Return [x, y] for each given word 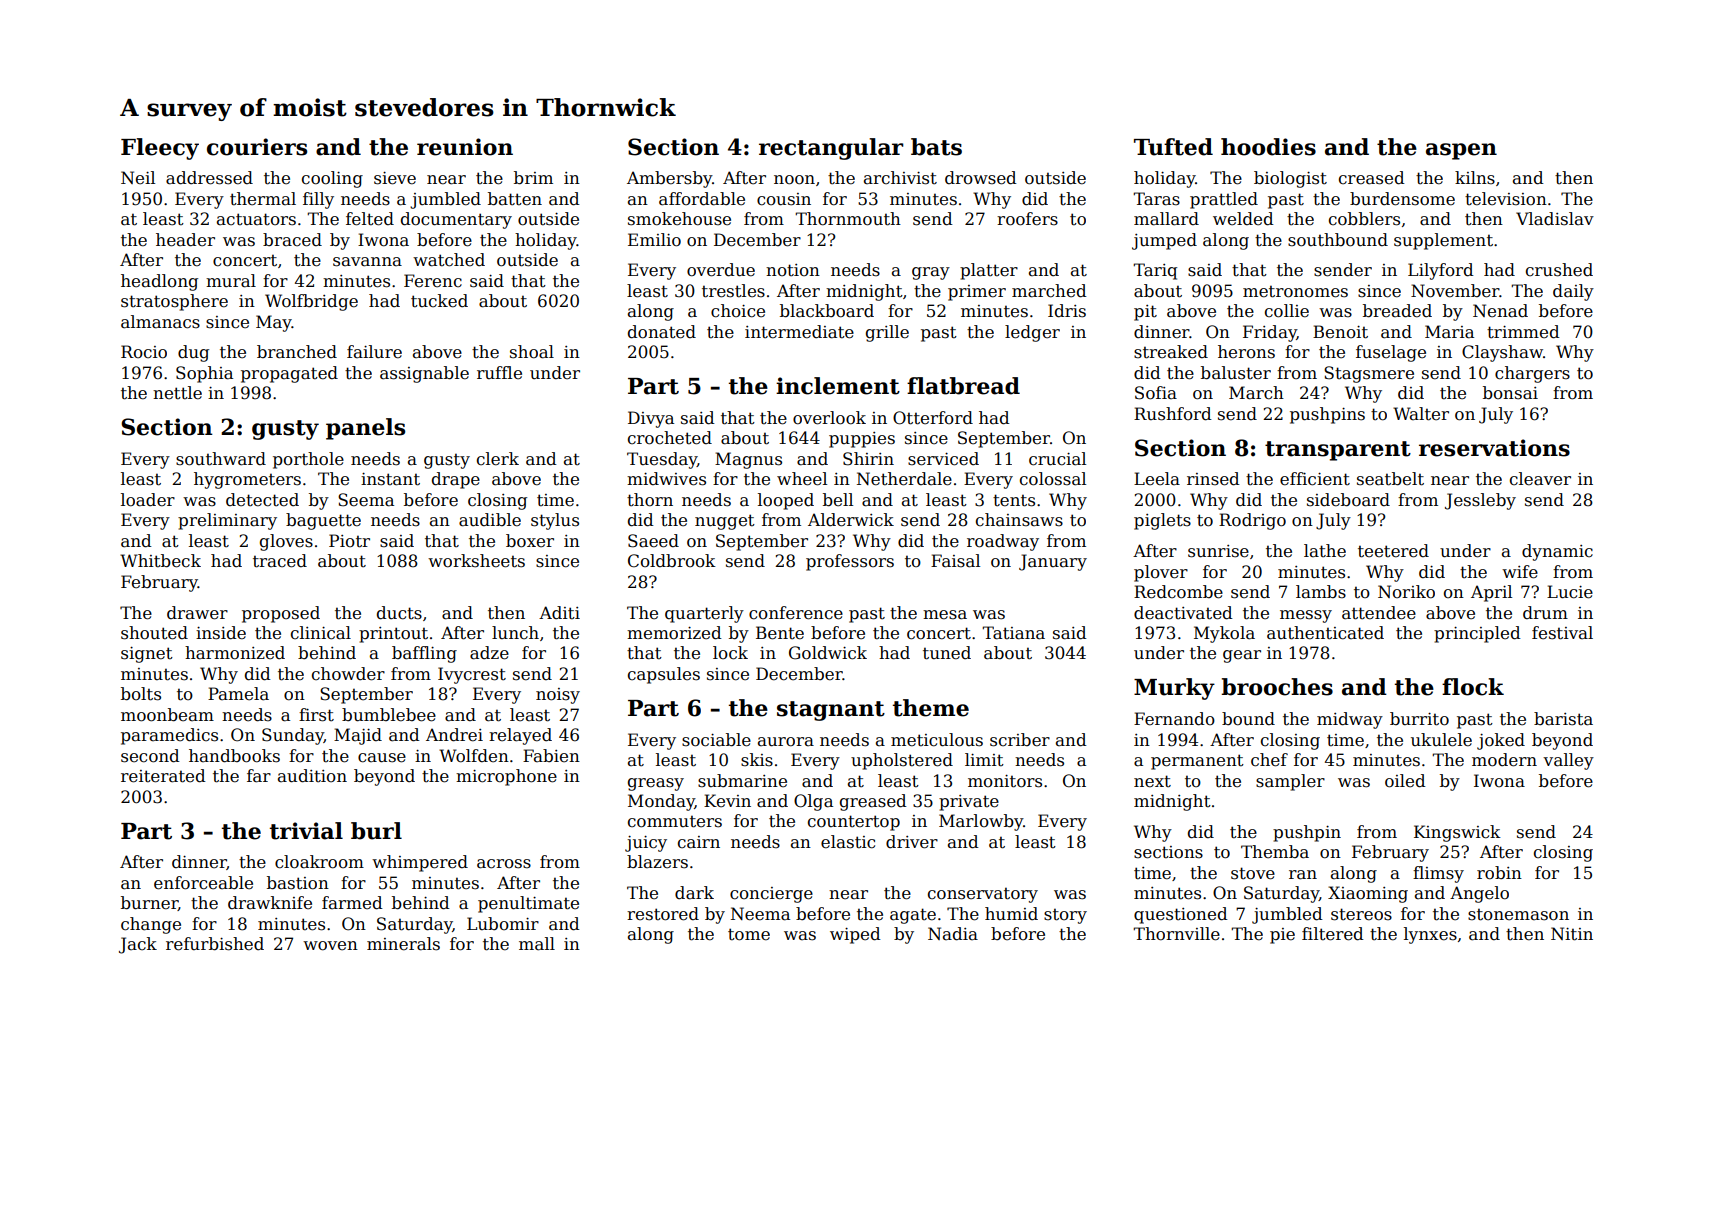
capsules [664, 675]
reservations [1494, 448]
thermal [263, 199]
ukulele [1441, 740]
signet [147, 655]
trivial [306, 831]
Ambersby [669, 179]
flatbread [963, 386]
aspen [1461, 151]
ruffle [499, 373]
